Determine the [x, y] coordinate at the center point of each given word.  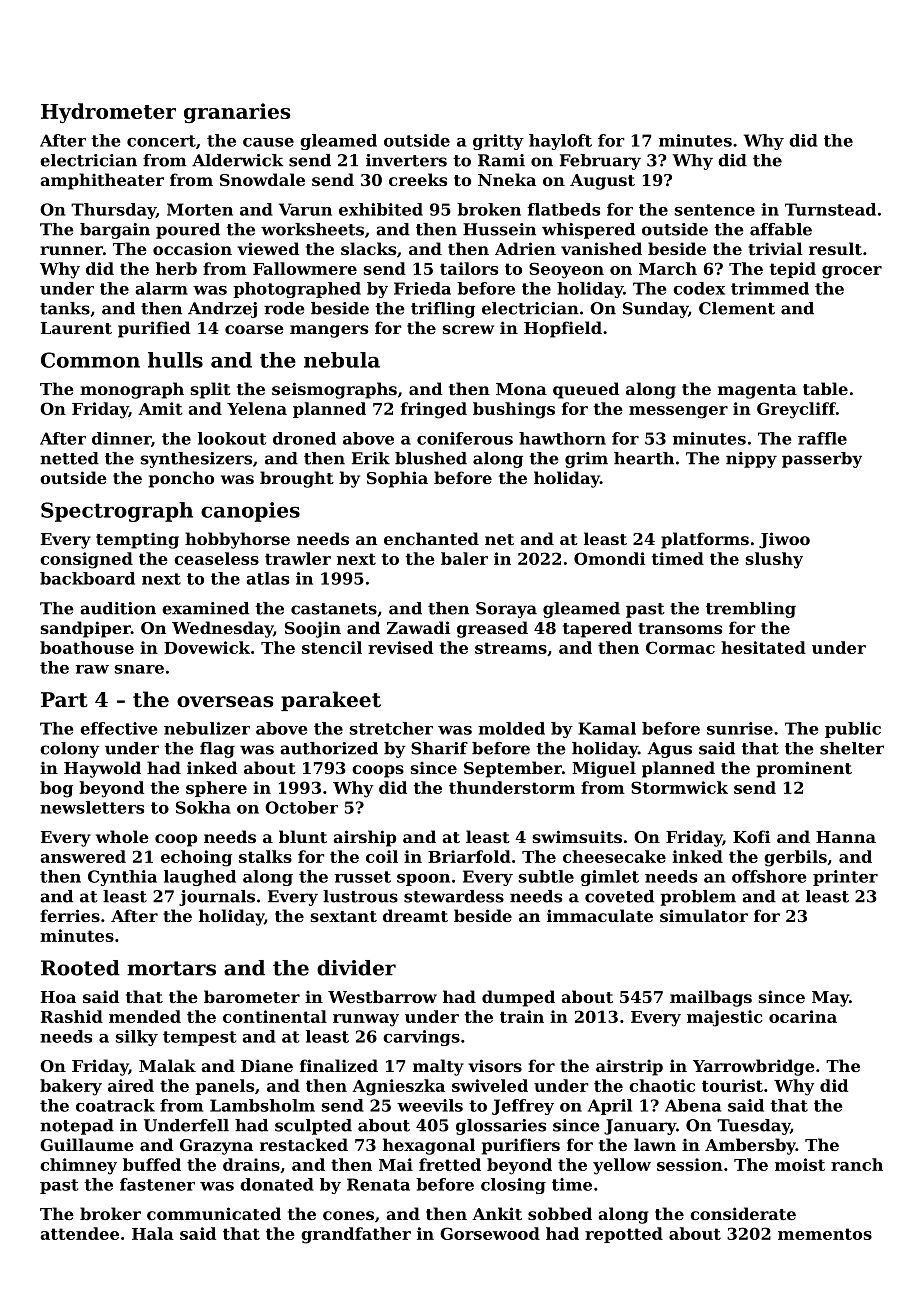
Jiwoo [784, 540]
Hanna [846, 837]
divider [356, 968]
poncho [181, 479]
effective [118, 728]
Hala [153, 1233]
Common [90, 360]
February [600, 162]
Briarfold [469, 856]
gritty [498, 142]
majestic [724, 1018]
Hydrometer [108, 113]
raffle [822, 438]
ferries [70, 915]
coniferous [465, 438]
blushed [431, 458]
